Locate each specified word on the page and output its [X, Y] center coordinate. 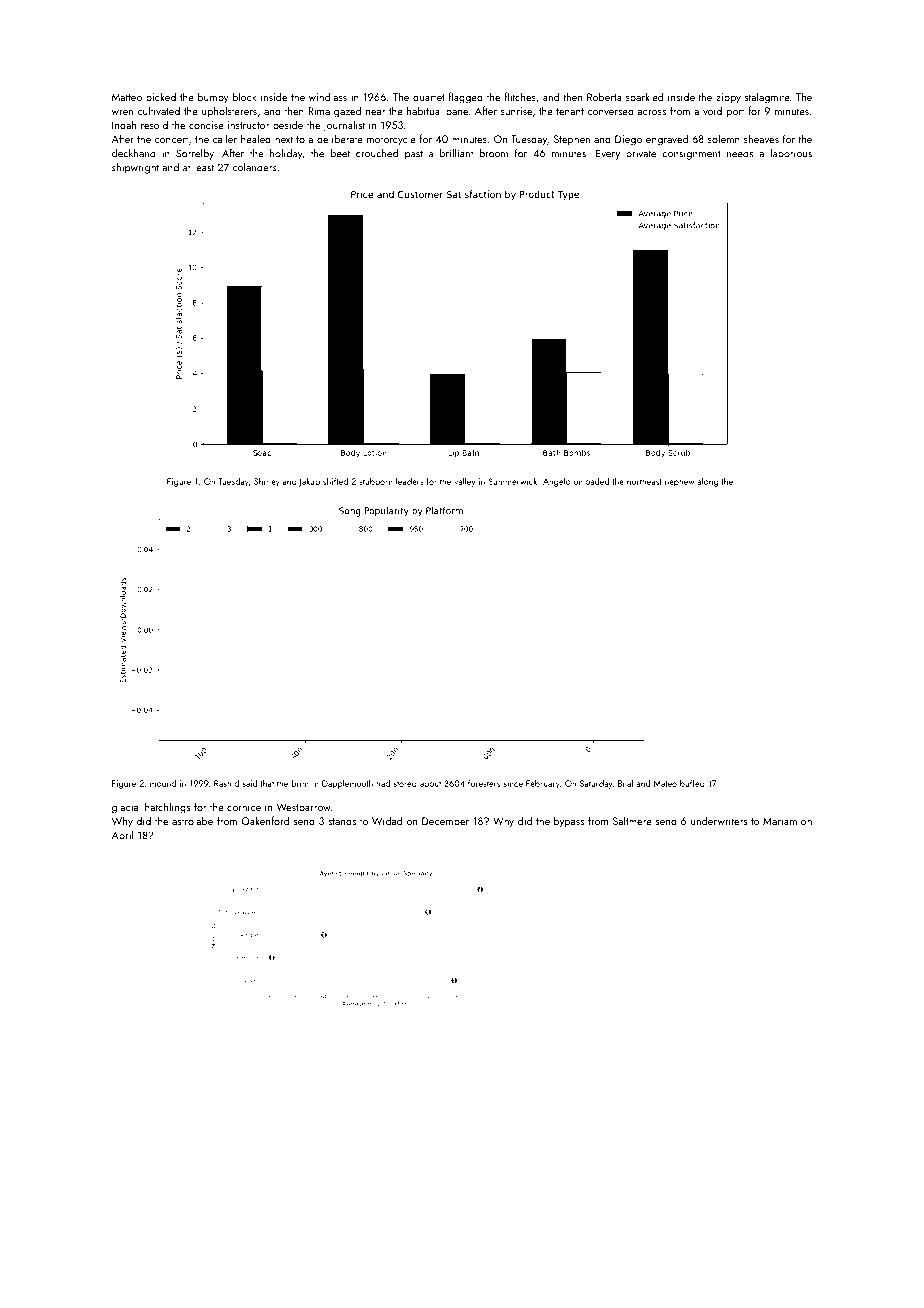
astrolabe [192, 820]
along [708, 482]
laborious [791, 153]
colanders [255, 167]
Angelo [557, 482]
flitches [520, 96]
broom [494, 153]
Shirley [267, 482]
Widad [387, 820]
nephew [680, 482]
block [244, 96]
